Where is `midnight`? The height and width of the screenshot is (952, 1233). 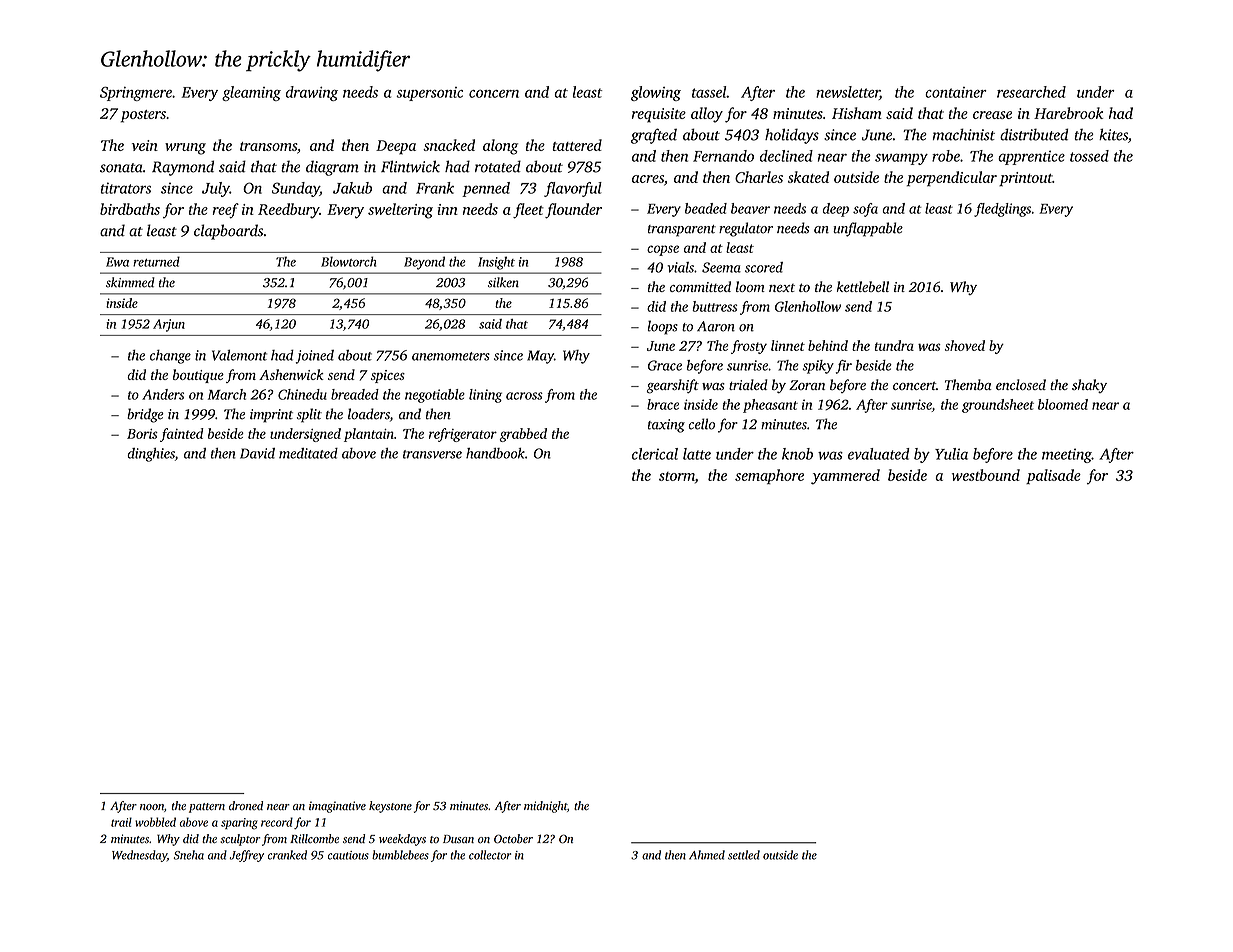 midnight is located at coordinates (545, 807).
